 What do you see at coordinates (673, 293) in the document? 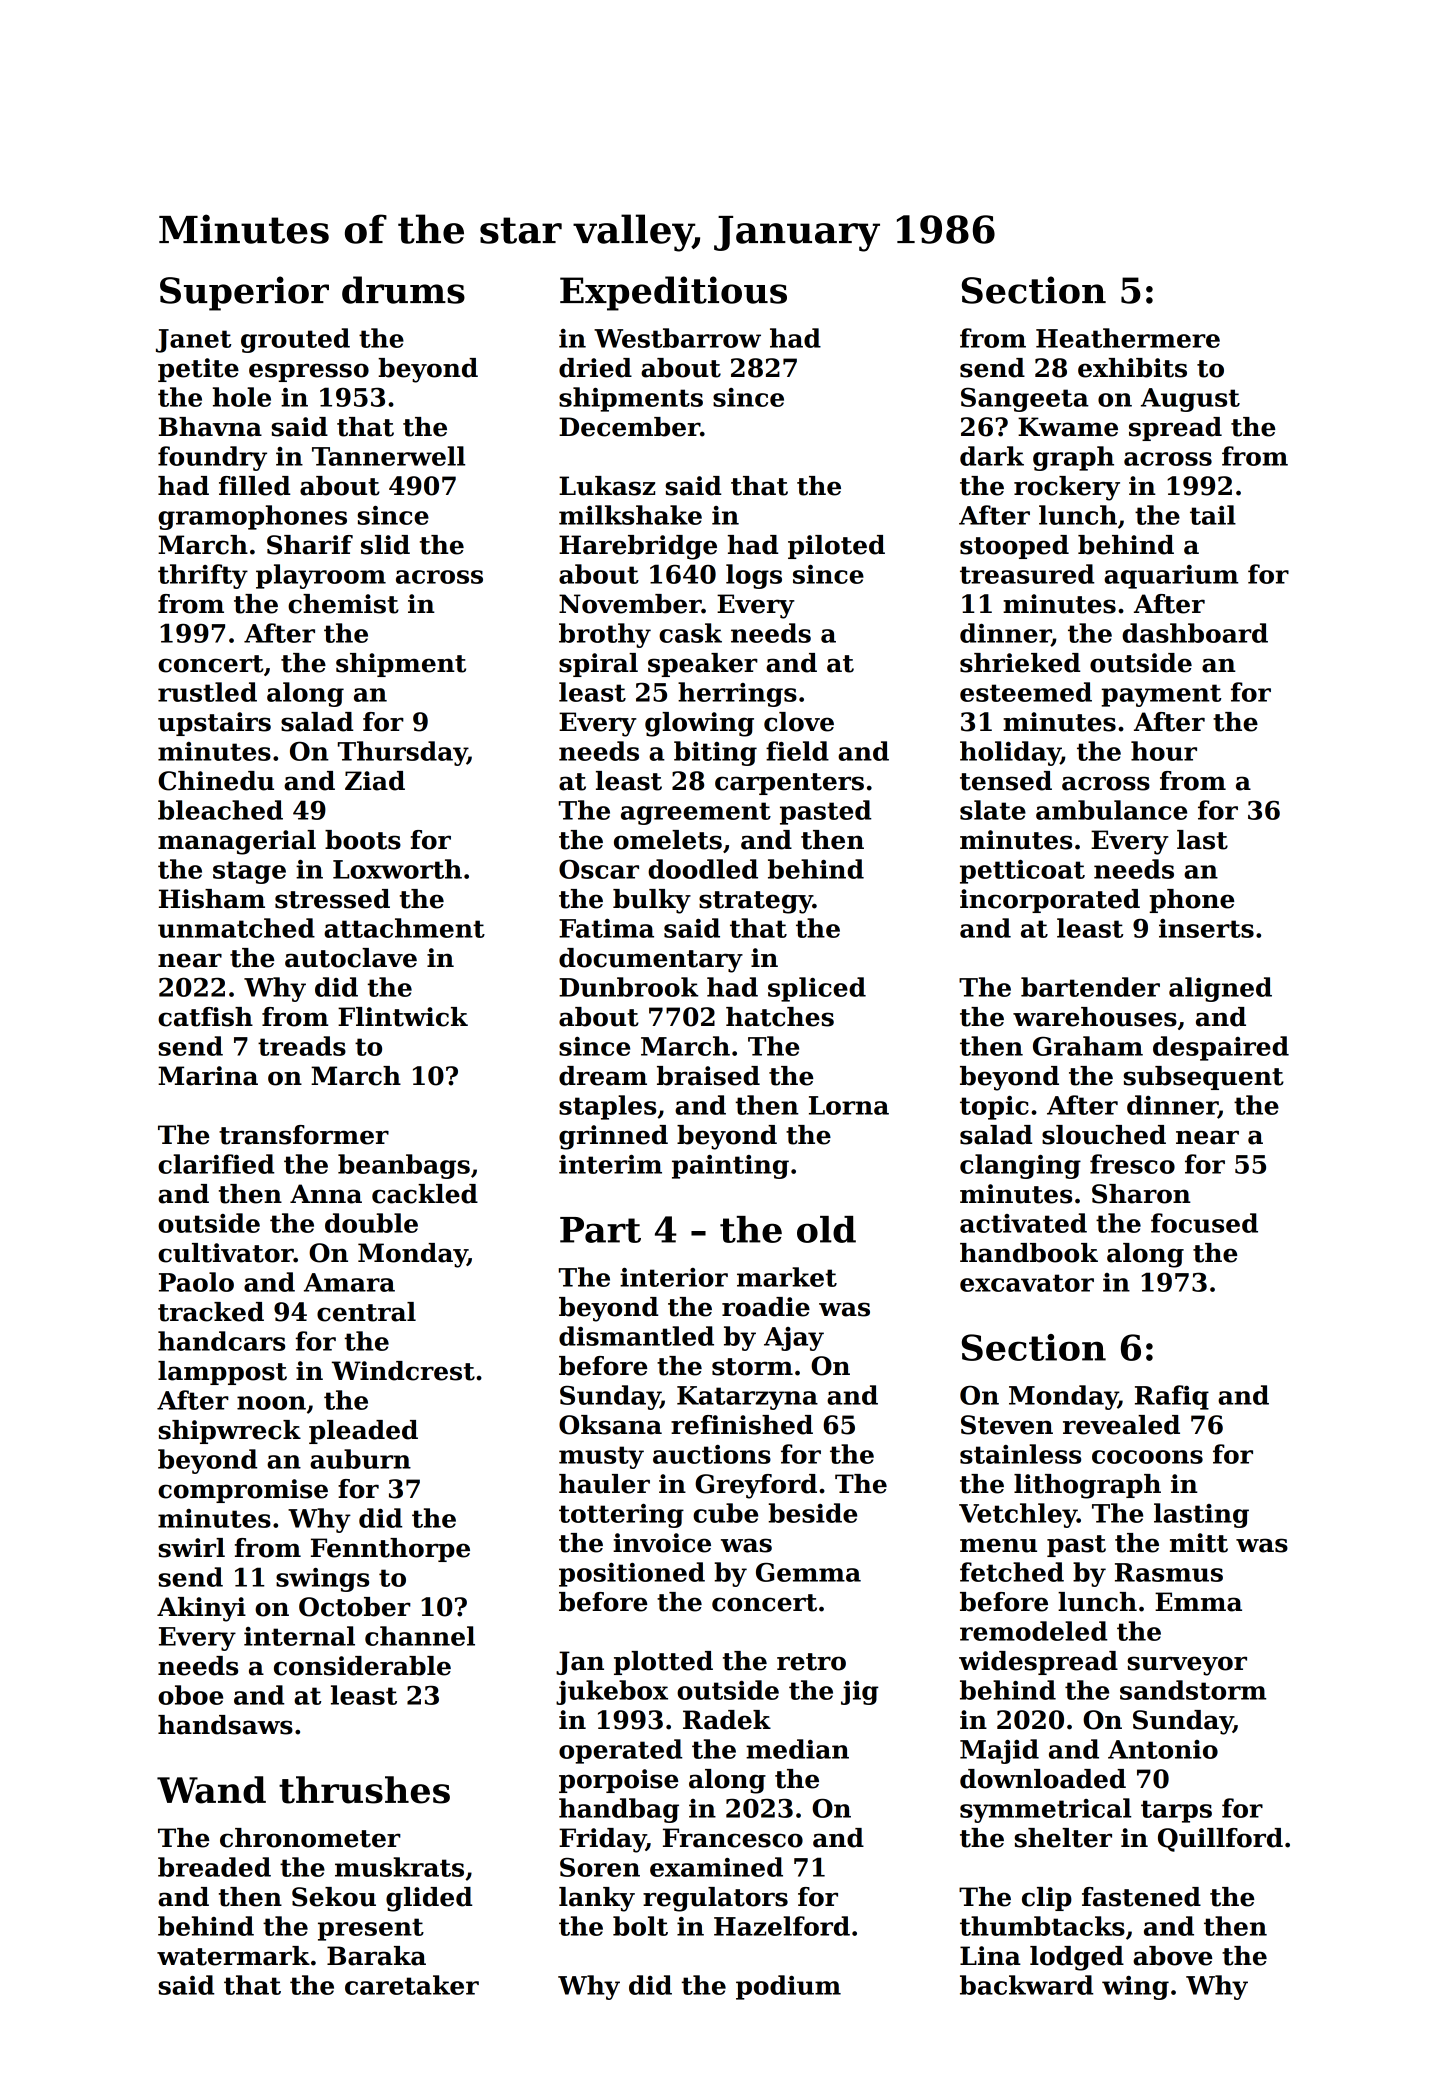
I see `Expeditious` at bounding box center [673, 293].
